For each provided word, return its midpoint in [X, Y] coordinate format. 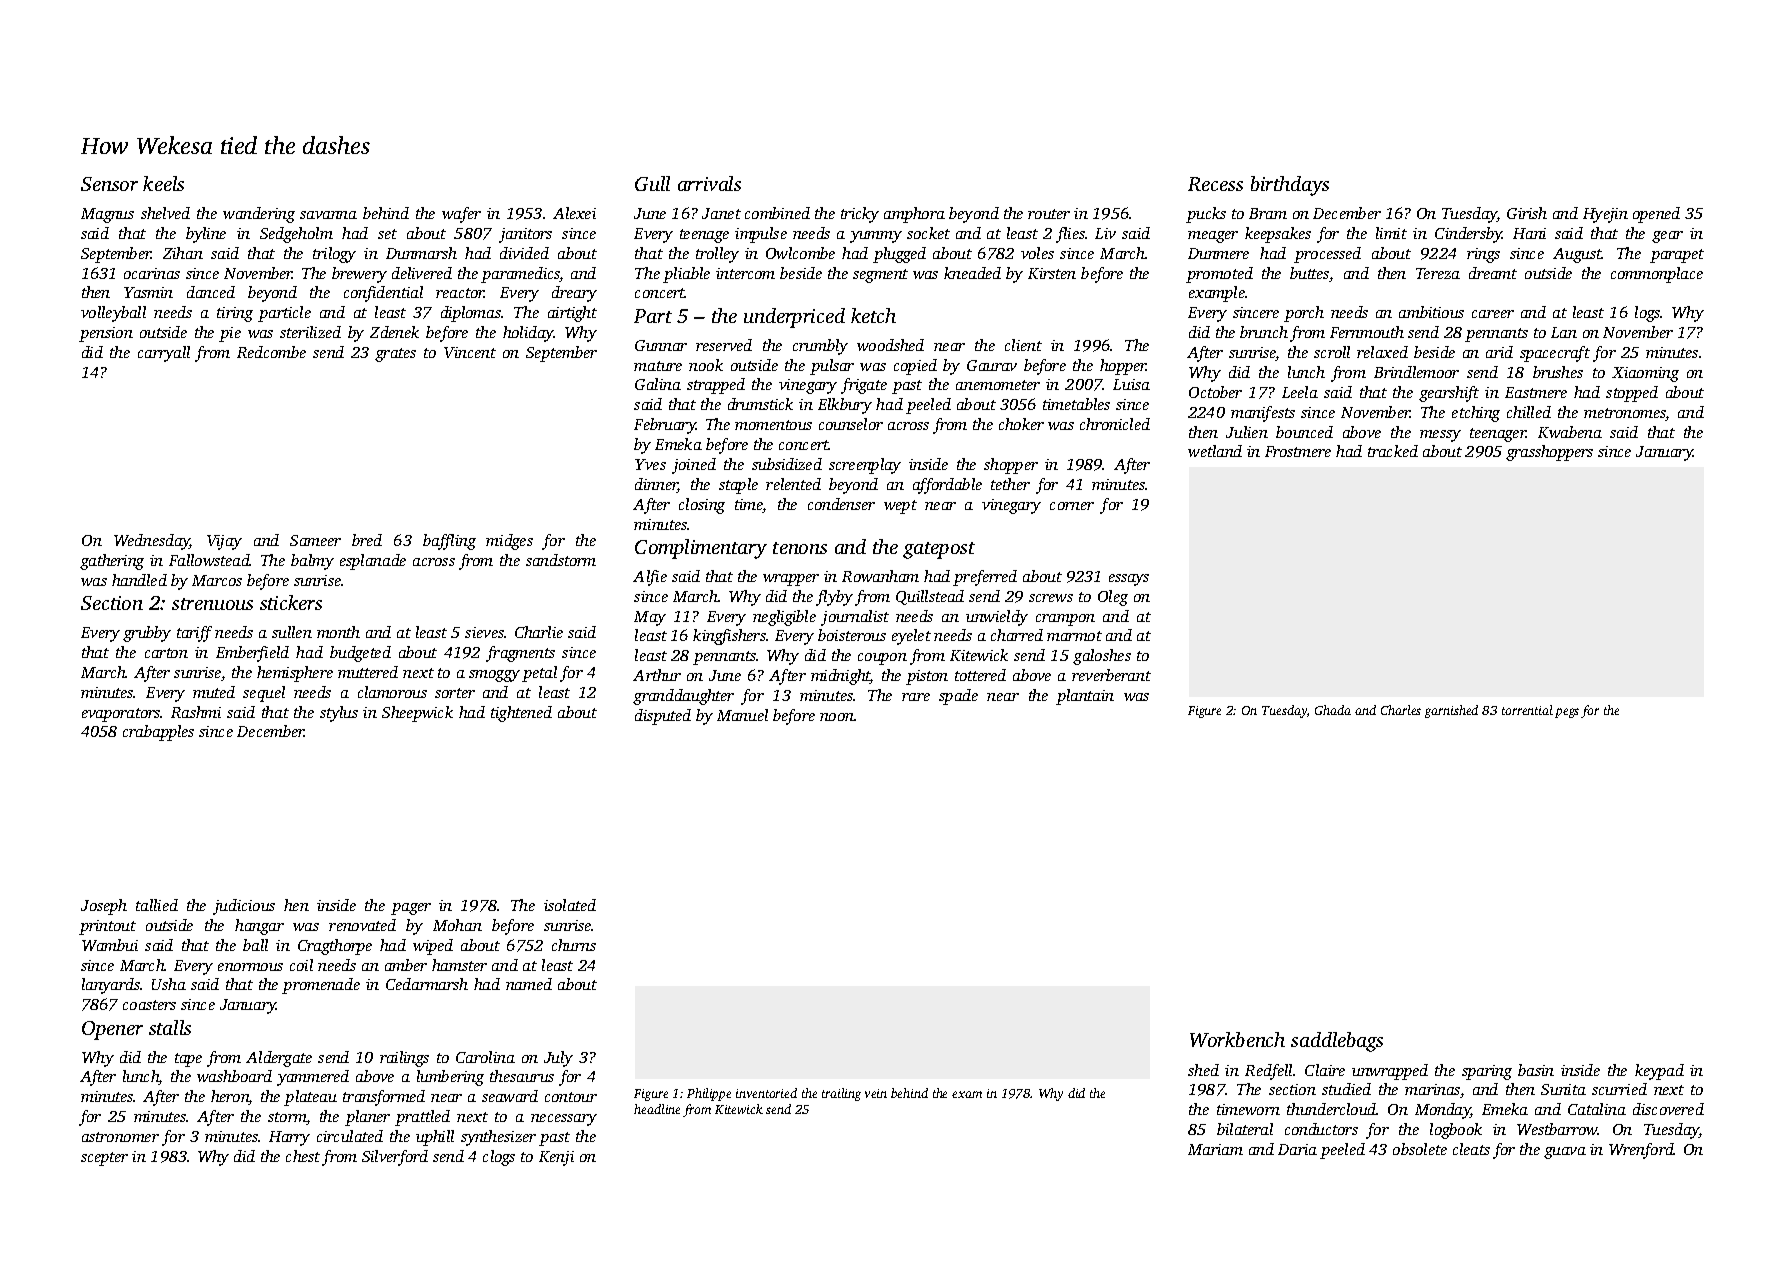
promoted [1219, 275]
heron [230, 1097]
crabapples [158, 733]
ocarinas [152, 273]
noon [837, 717]
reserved [724, 345]
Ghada [1333, 710]
